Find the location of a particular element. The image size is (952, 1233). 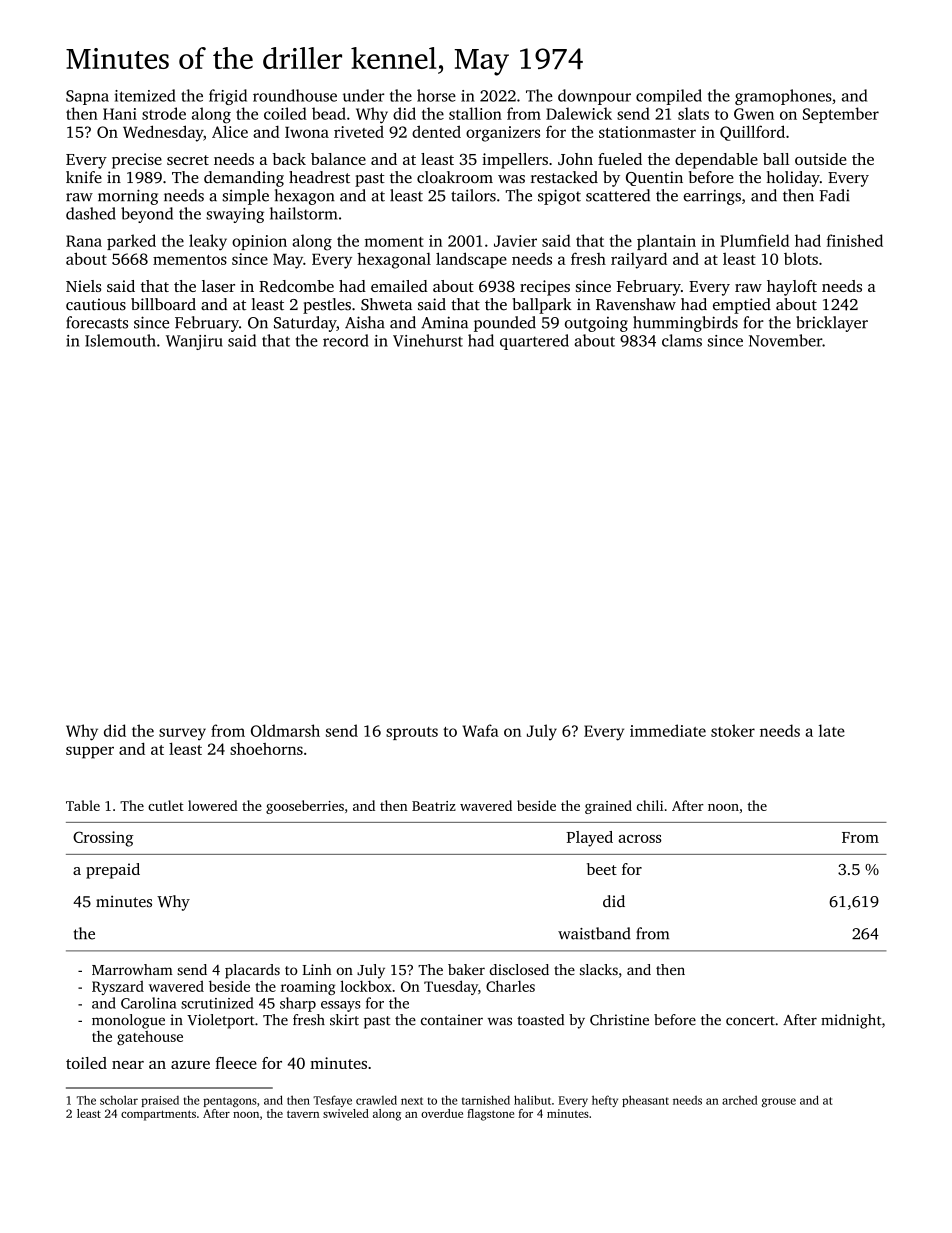

stoker is located at coordinates (733, 730).
